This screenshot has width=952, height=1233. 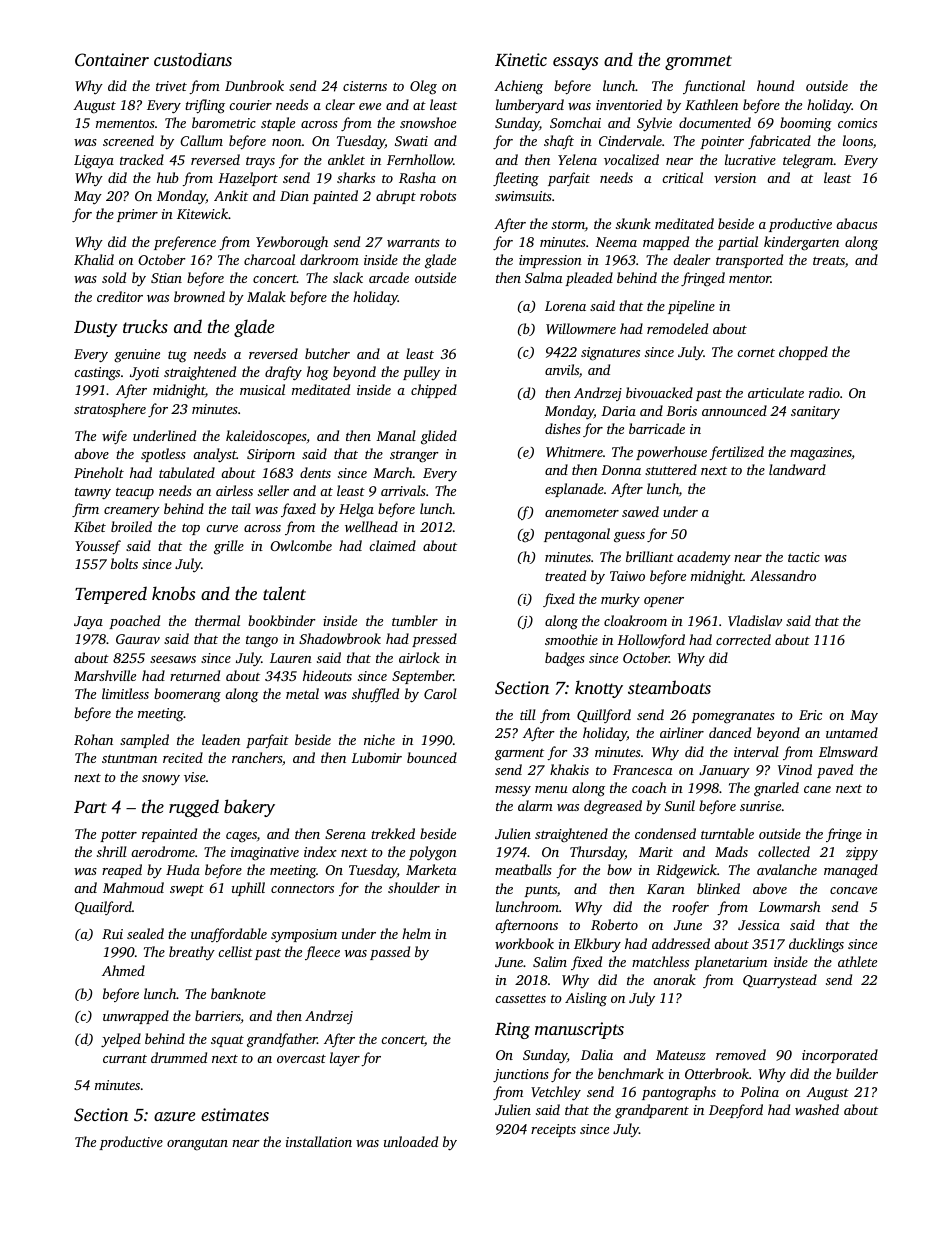 What do you see at coordinates (565, 575) in the screenshot?
I see `treated` at bounding box center [565, 575].
